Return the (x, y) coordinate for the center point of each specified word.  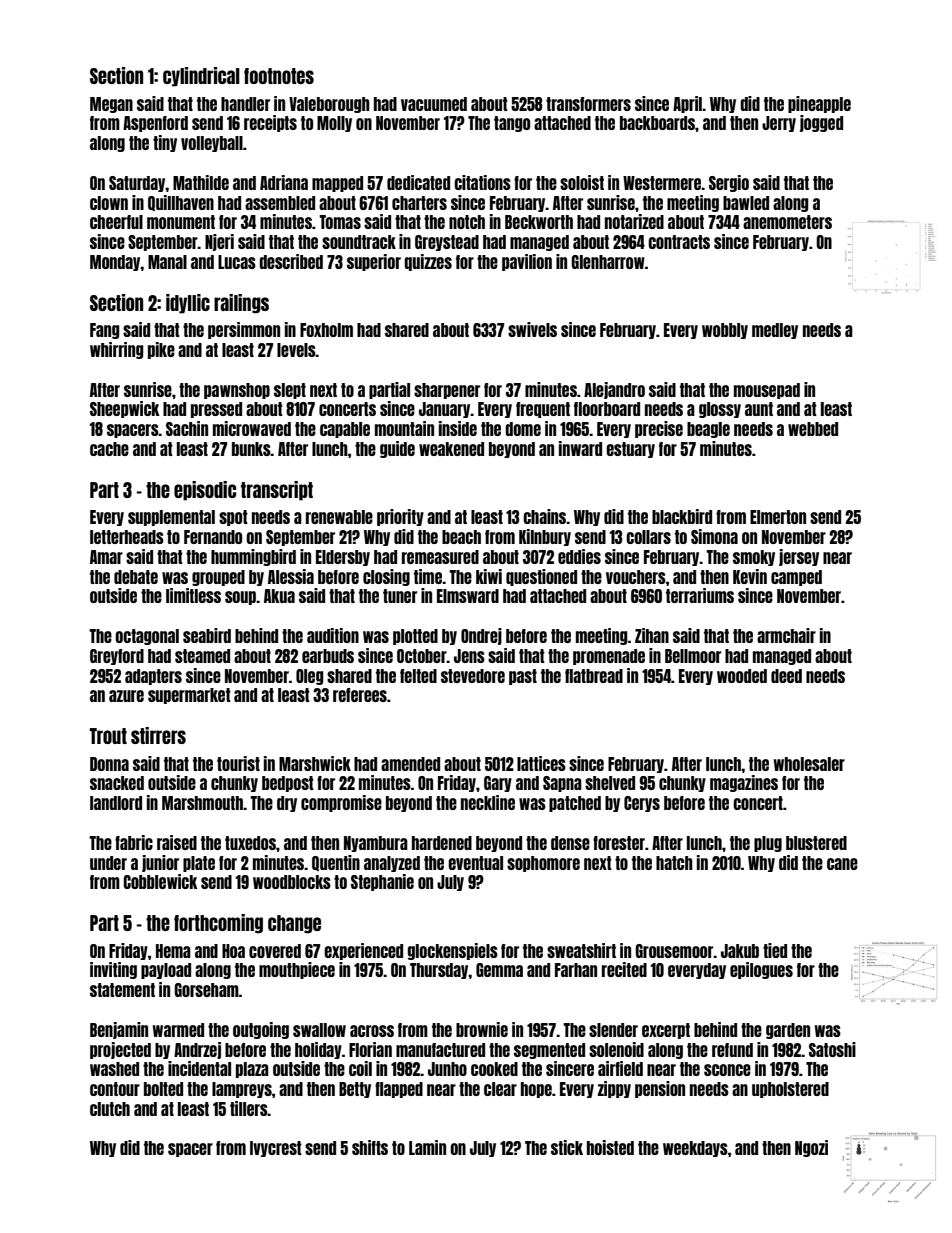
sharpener (447, 391)
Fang (105, 331)
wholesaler (809, 764)
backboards (657, 123)
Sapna (562, 784)
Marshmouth (202, 803)
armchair (786, 635)
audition (333, 635)
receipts (270, 123)
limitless (193, 595)
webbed (813, 429)
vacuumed (434, 104)
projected (120, 1050)
